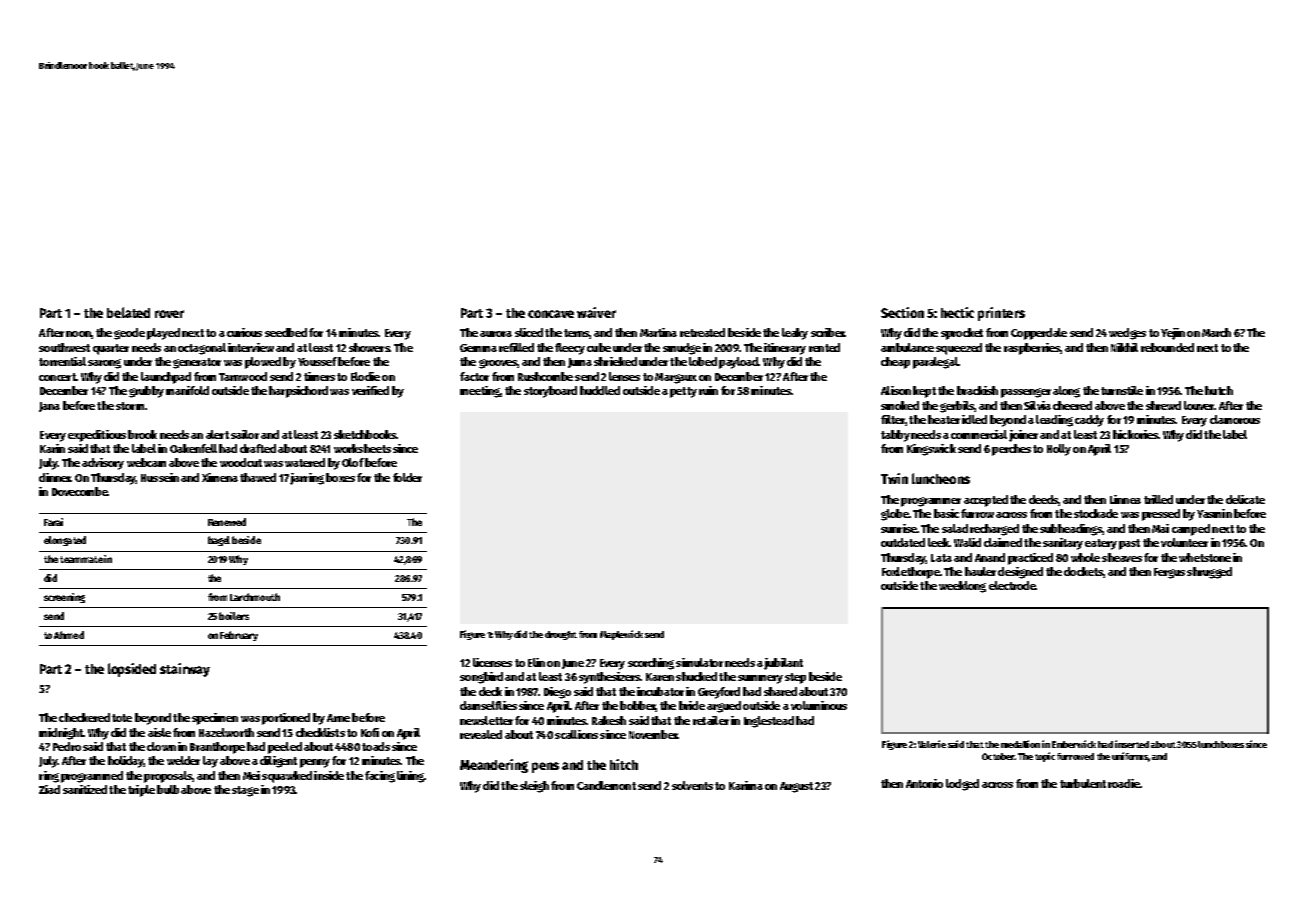 The width and height of the document is (1308, 924). Describe the element at coordinates (580, 363) in the document. I see `Juma` at that location.
